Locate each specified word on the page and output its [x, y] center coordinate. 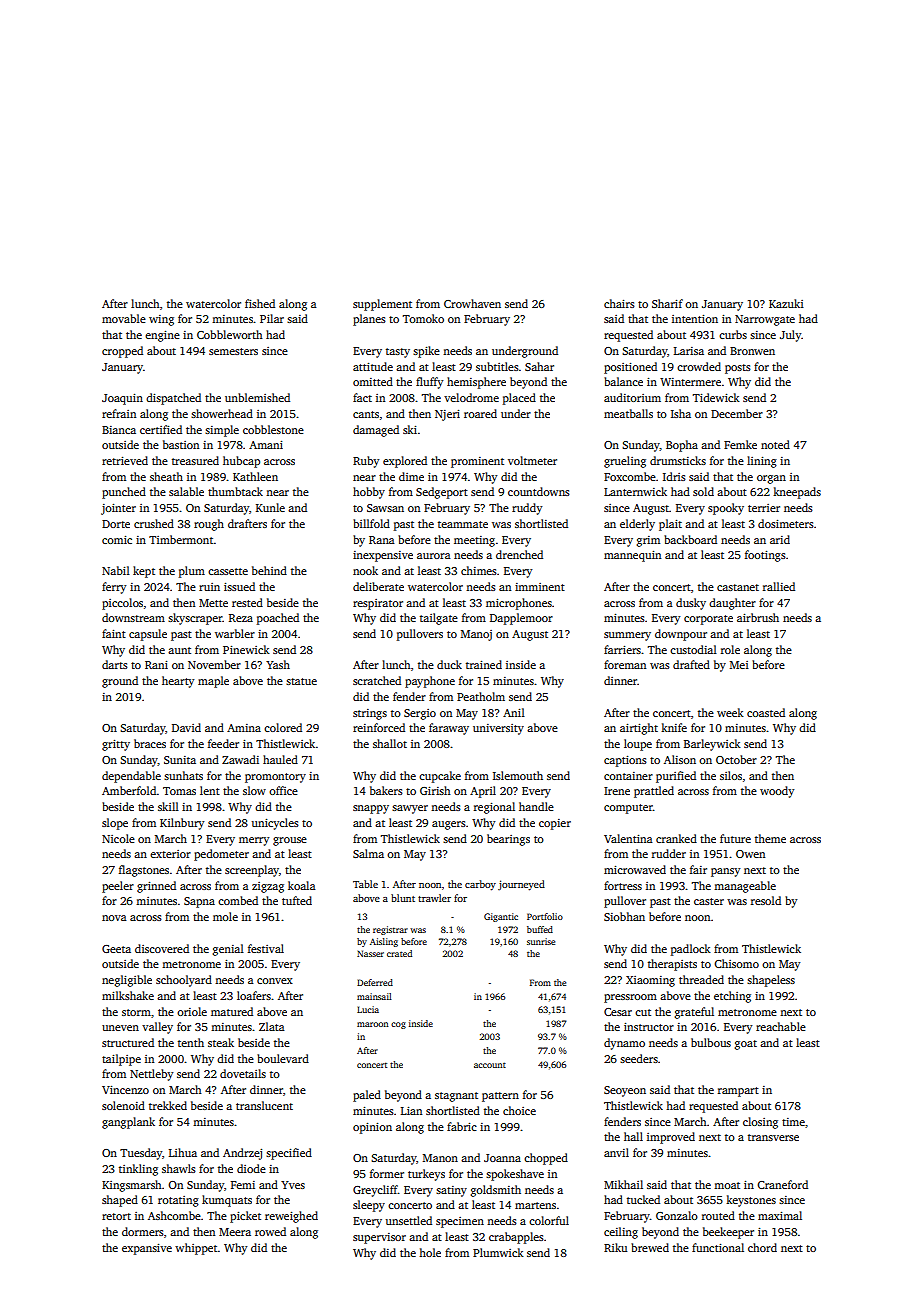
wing [161, 320]
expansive [147, 1249]
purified [676, 777]
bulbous [711, 1042]
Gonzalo [677, 1215]
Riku [615, 1247]
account [490, 1065]
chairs [619, 303]
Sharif [667, 303]
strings [370, 714]
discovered [162, 948]
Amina [244, 728]
